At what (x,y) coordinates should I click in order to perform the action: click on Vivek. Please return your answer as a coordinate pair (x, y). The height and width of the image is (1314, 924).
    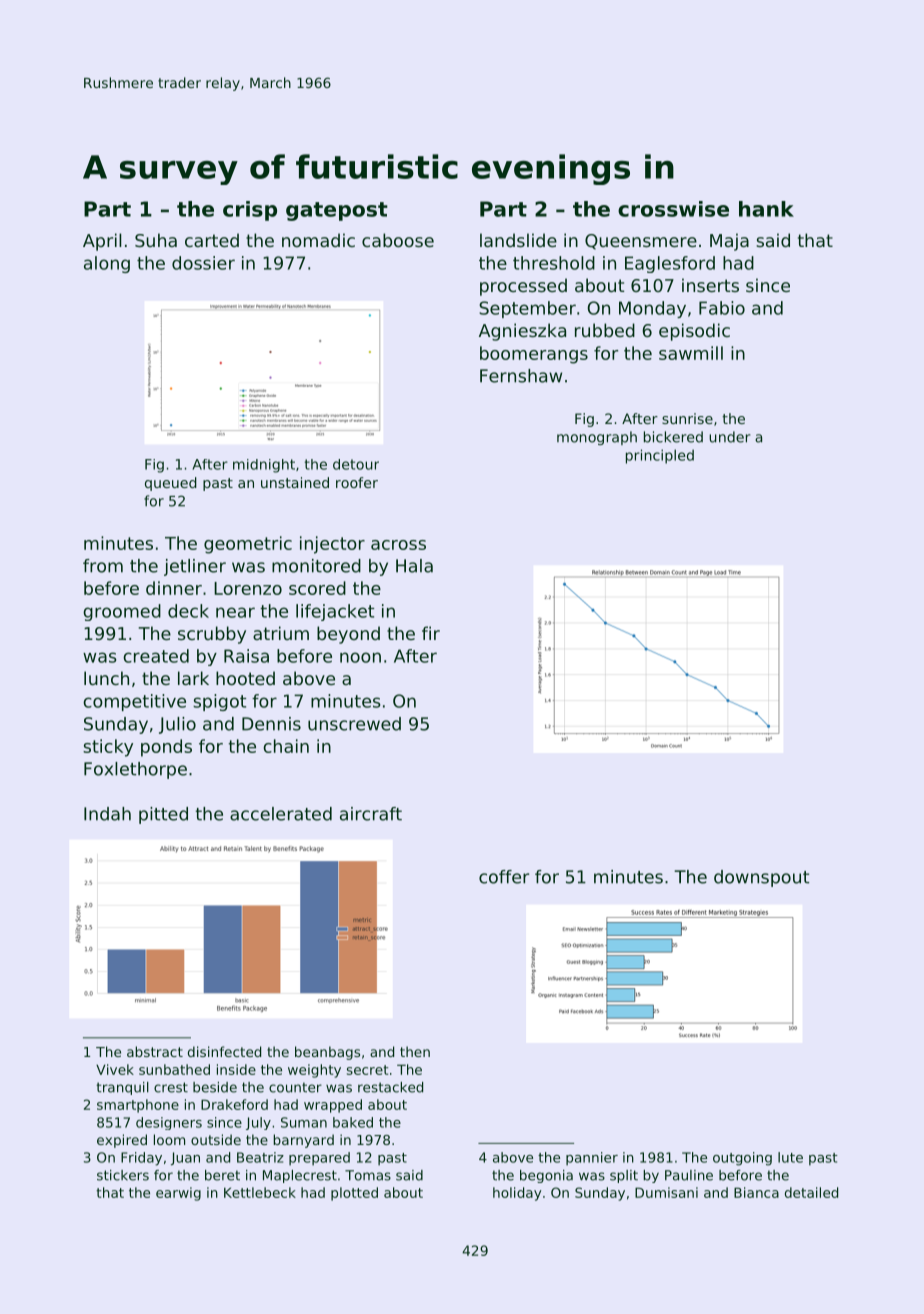
    Looking at the image, I should click on (115, 1069).
